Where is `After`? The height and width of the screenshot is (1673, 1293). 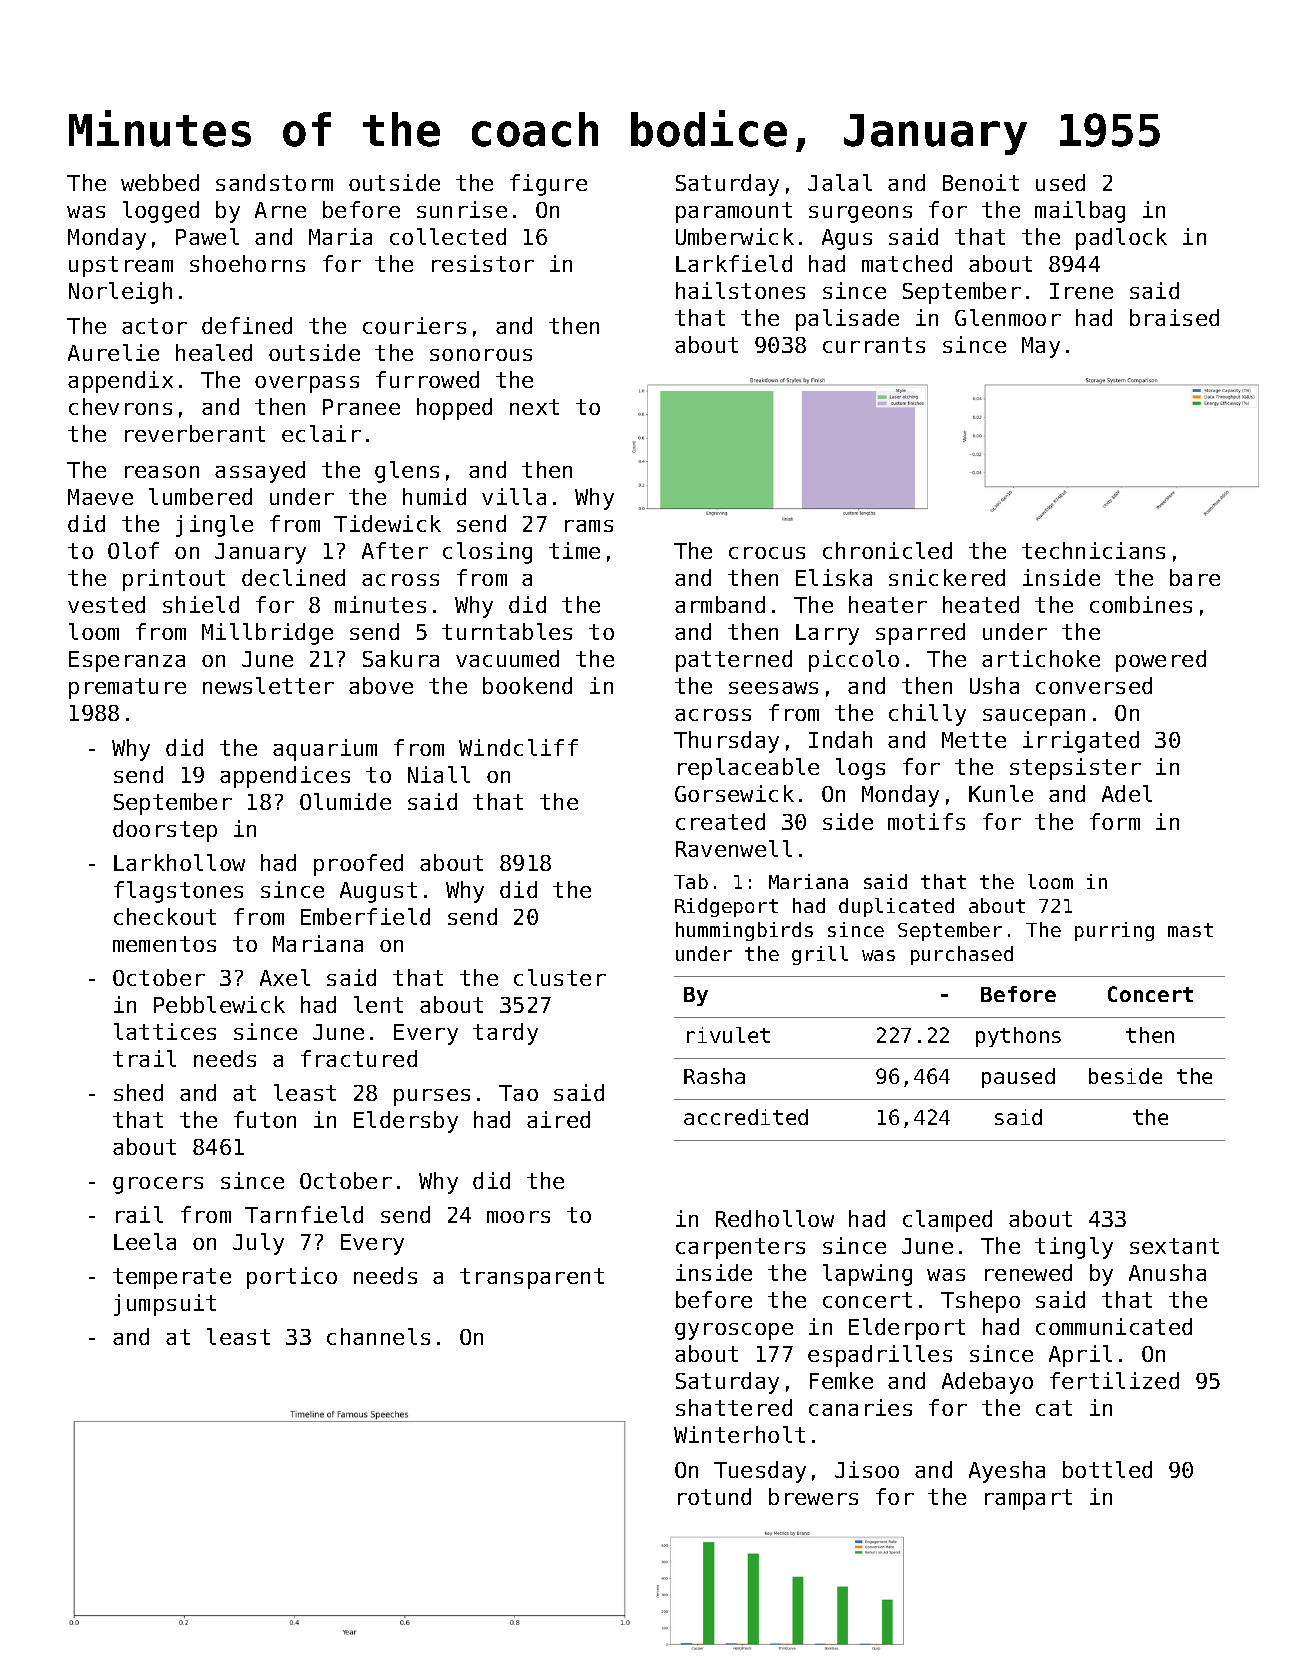 After is located at coordinates (395, 550).
